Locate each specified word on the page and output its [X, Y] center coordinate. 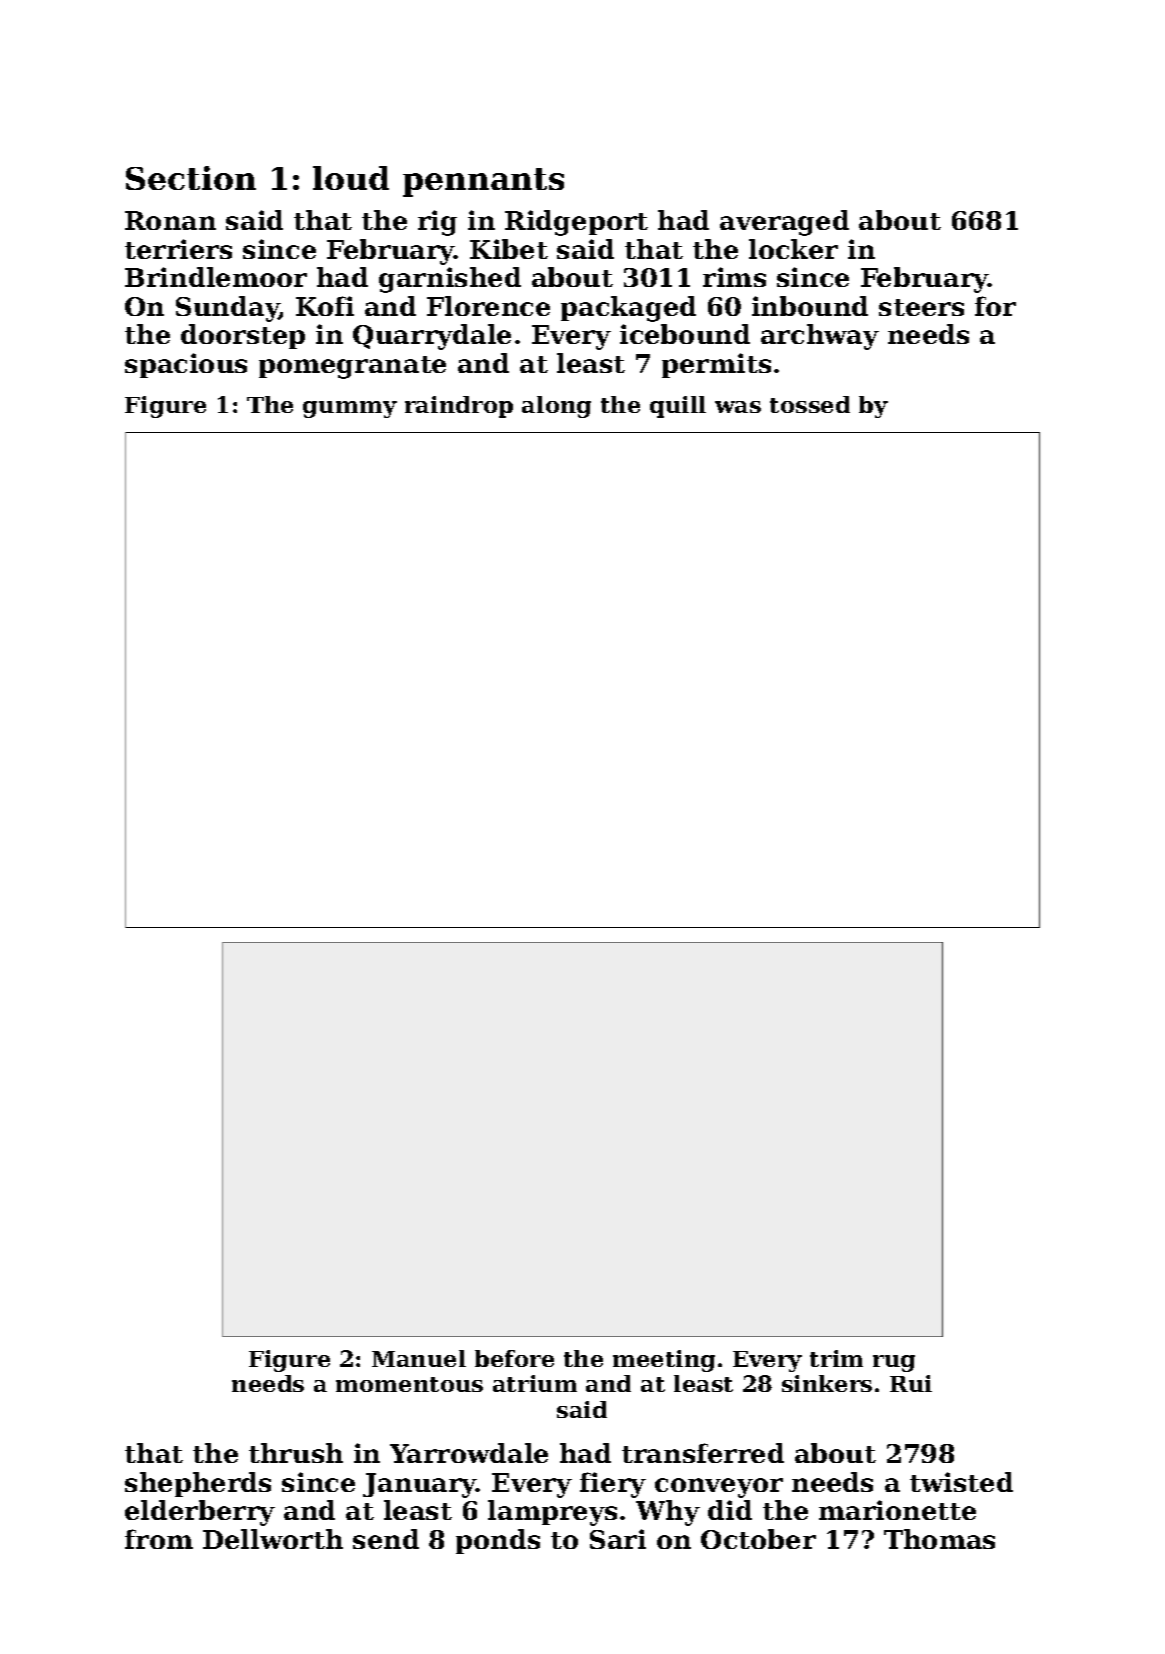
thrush [296, 1453]
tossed [810, 404]
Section [191, 178]
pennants [483, 182]
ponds [498, 1541]
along [556, 407]
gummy [350, 409]
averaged [784, 223]
